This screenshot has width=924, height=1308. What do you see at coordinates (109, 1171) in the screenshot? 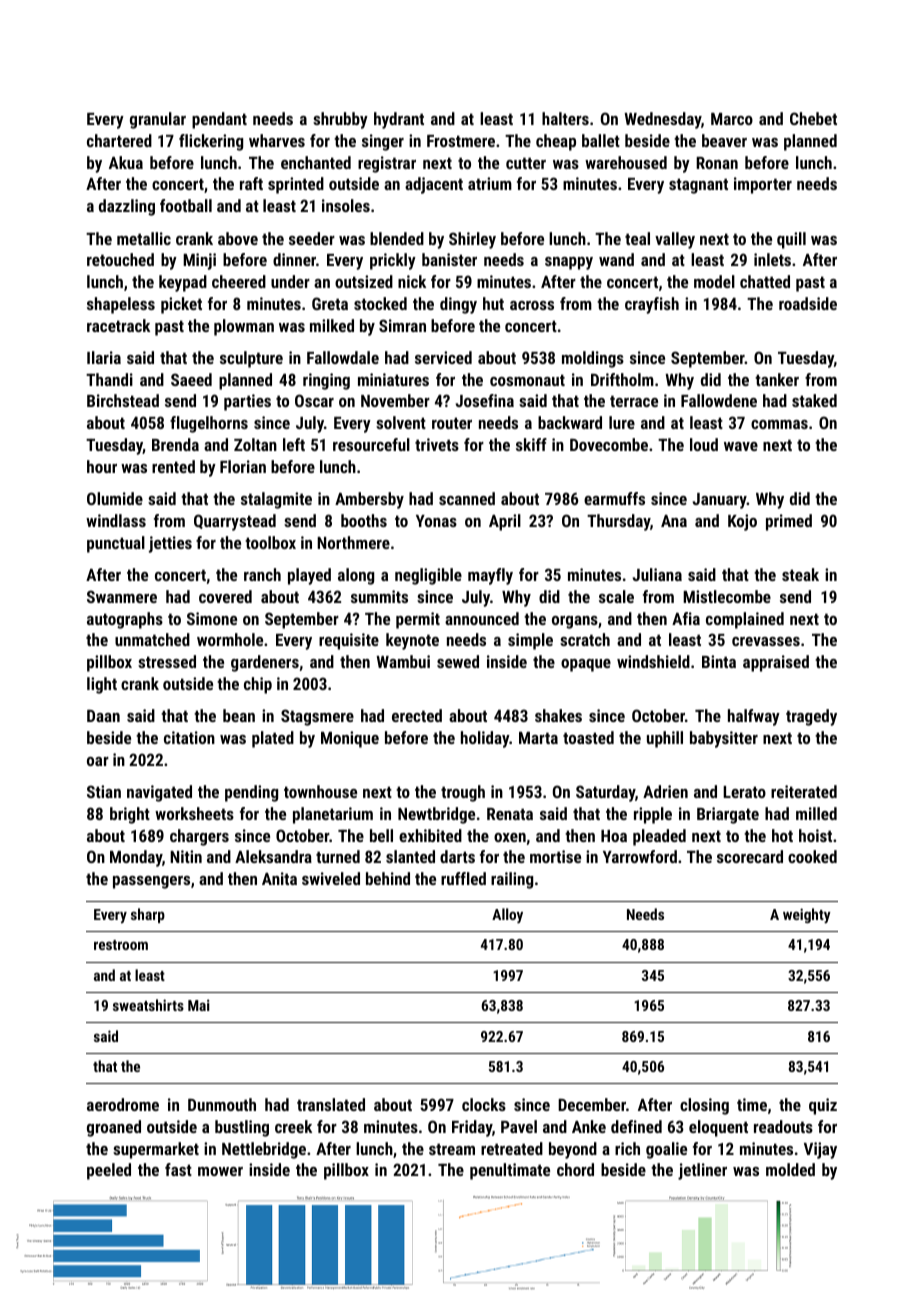
I see `peeled` at bounding box center [109, 1171].
